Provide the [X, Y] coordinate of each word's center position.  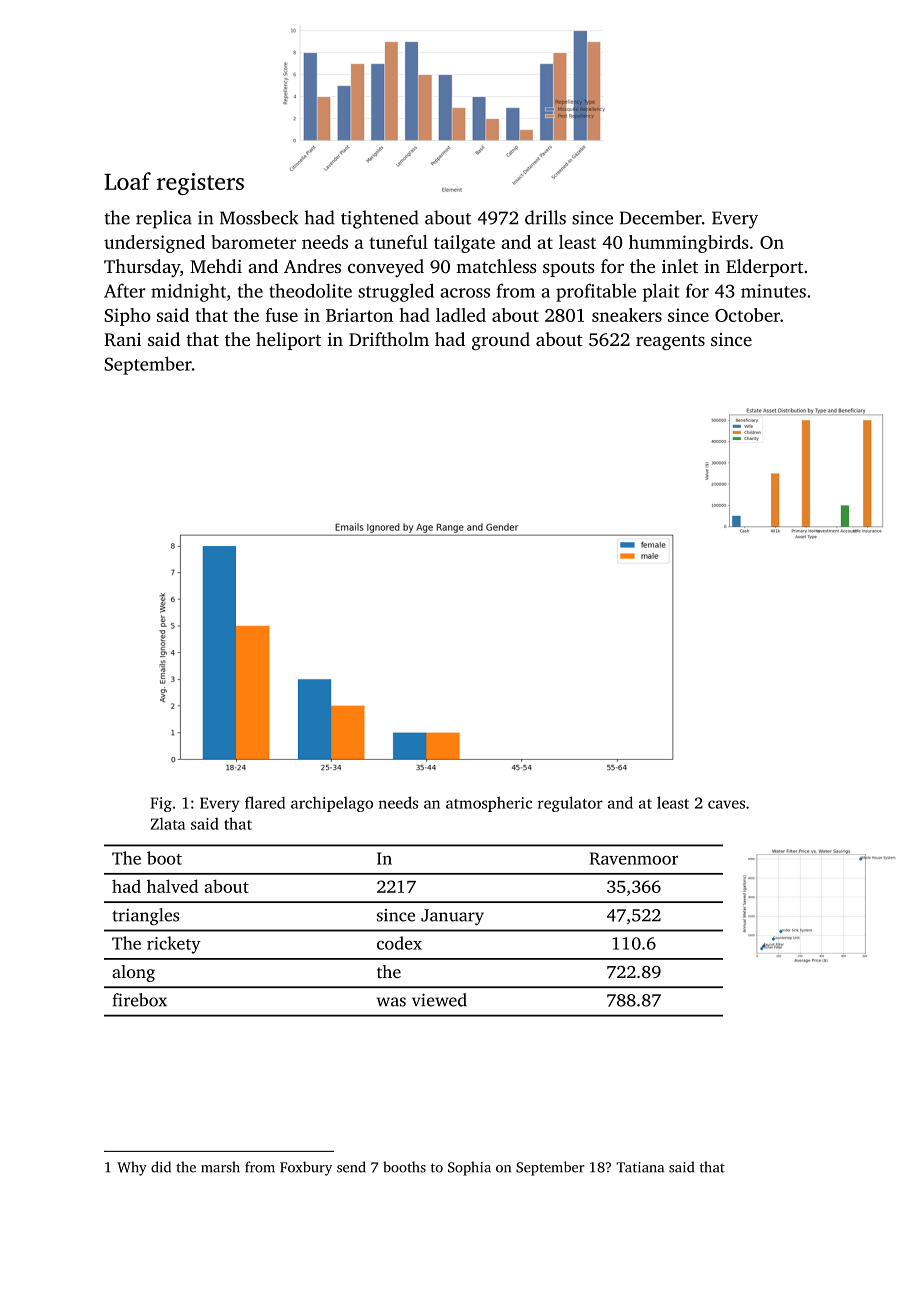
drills [545, 217]
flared [265, 802]
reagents [670, 342]
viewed [439, 1000]
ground [501, 341]
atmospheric [489, 804]
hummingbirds [688, 244]
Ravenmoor [634, 858]
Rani [122, 340]
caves [726, 804]
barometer [253, 242]
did [161, 1167]
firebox [139, 1000]
